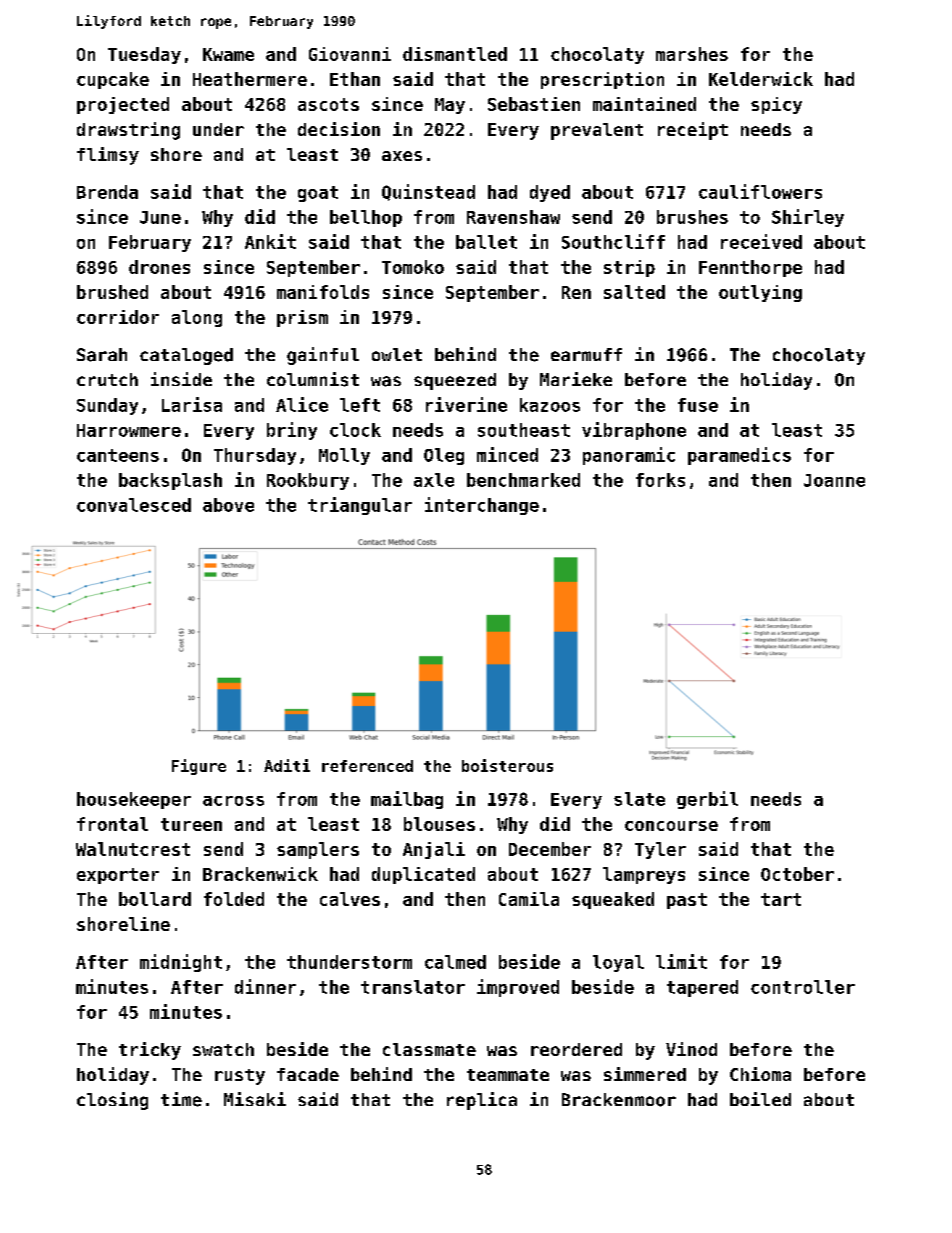  What do you see at coordinates (134, 800) in the image?
I see `housekeeper` at bounding box center [134, 800].
